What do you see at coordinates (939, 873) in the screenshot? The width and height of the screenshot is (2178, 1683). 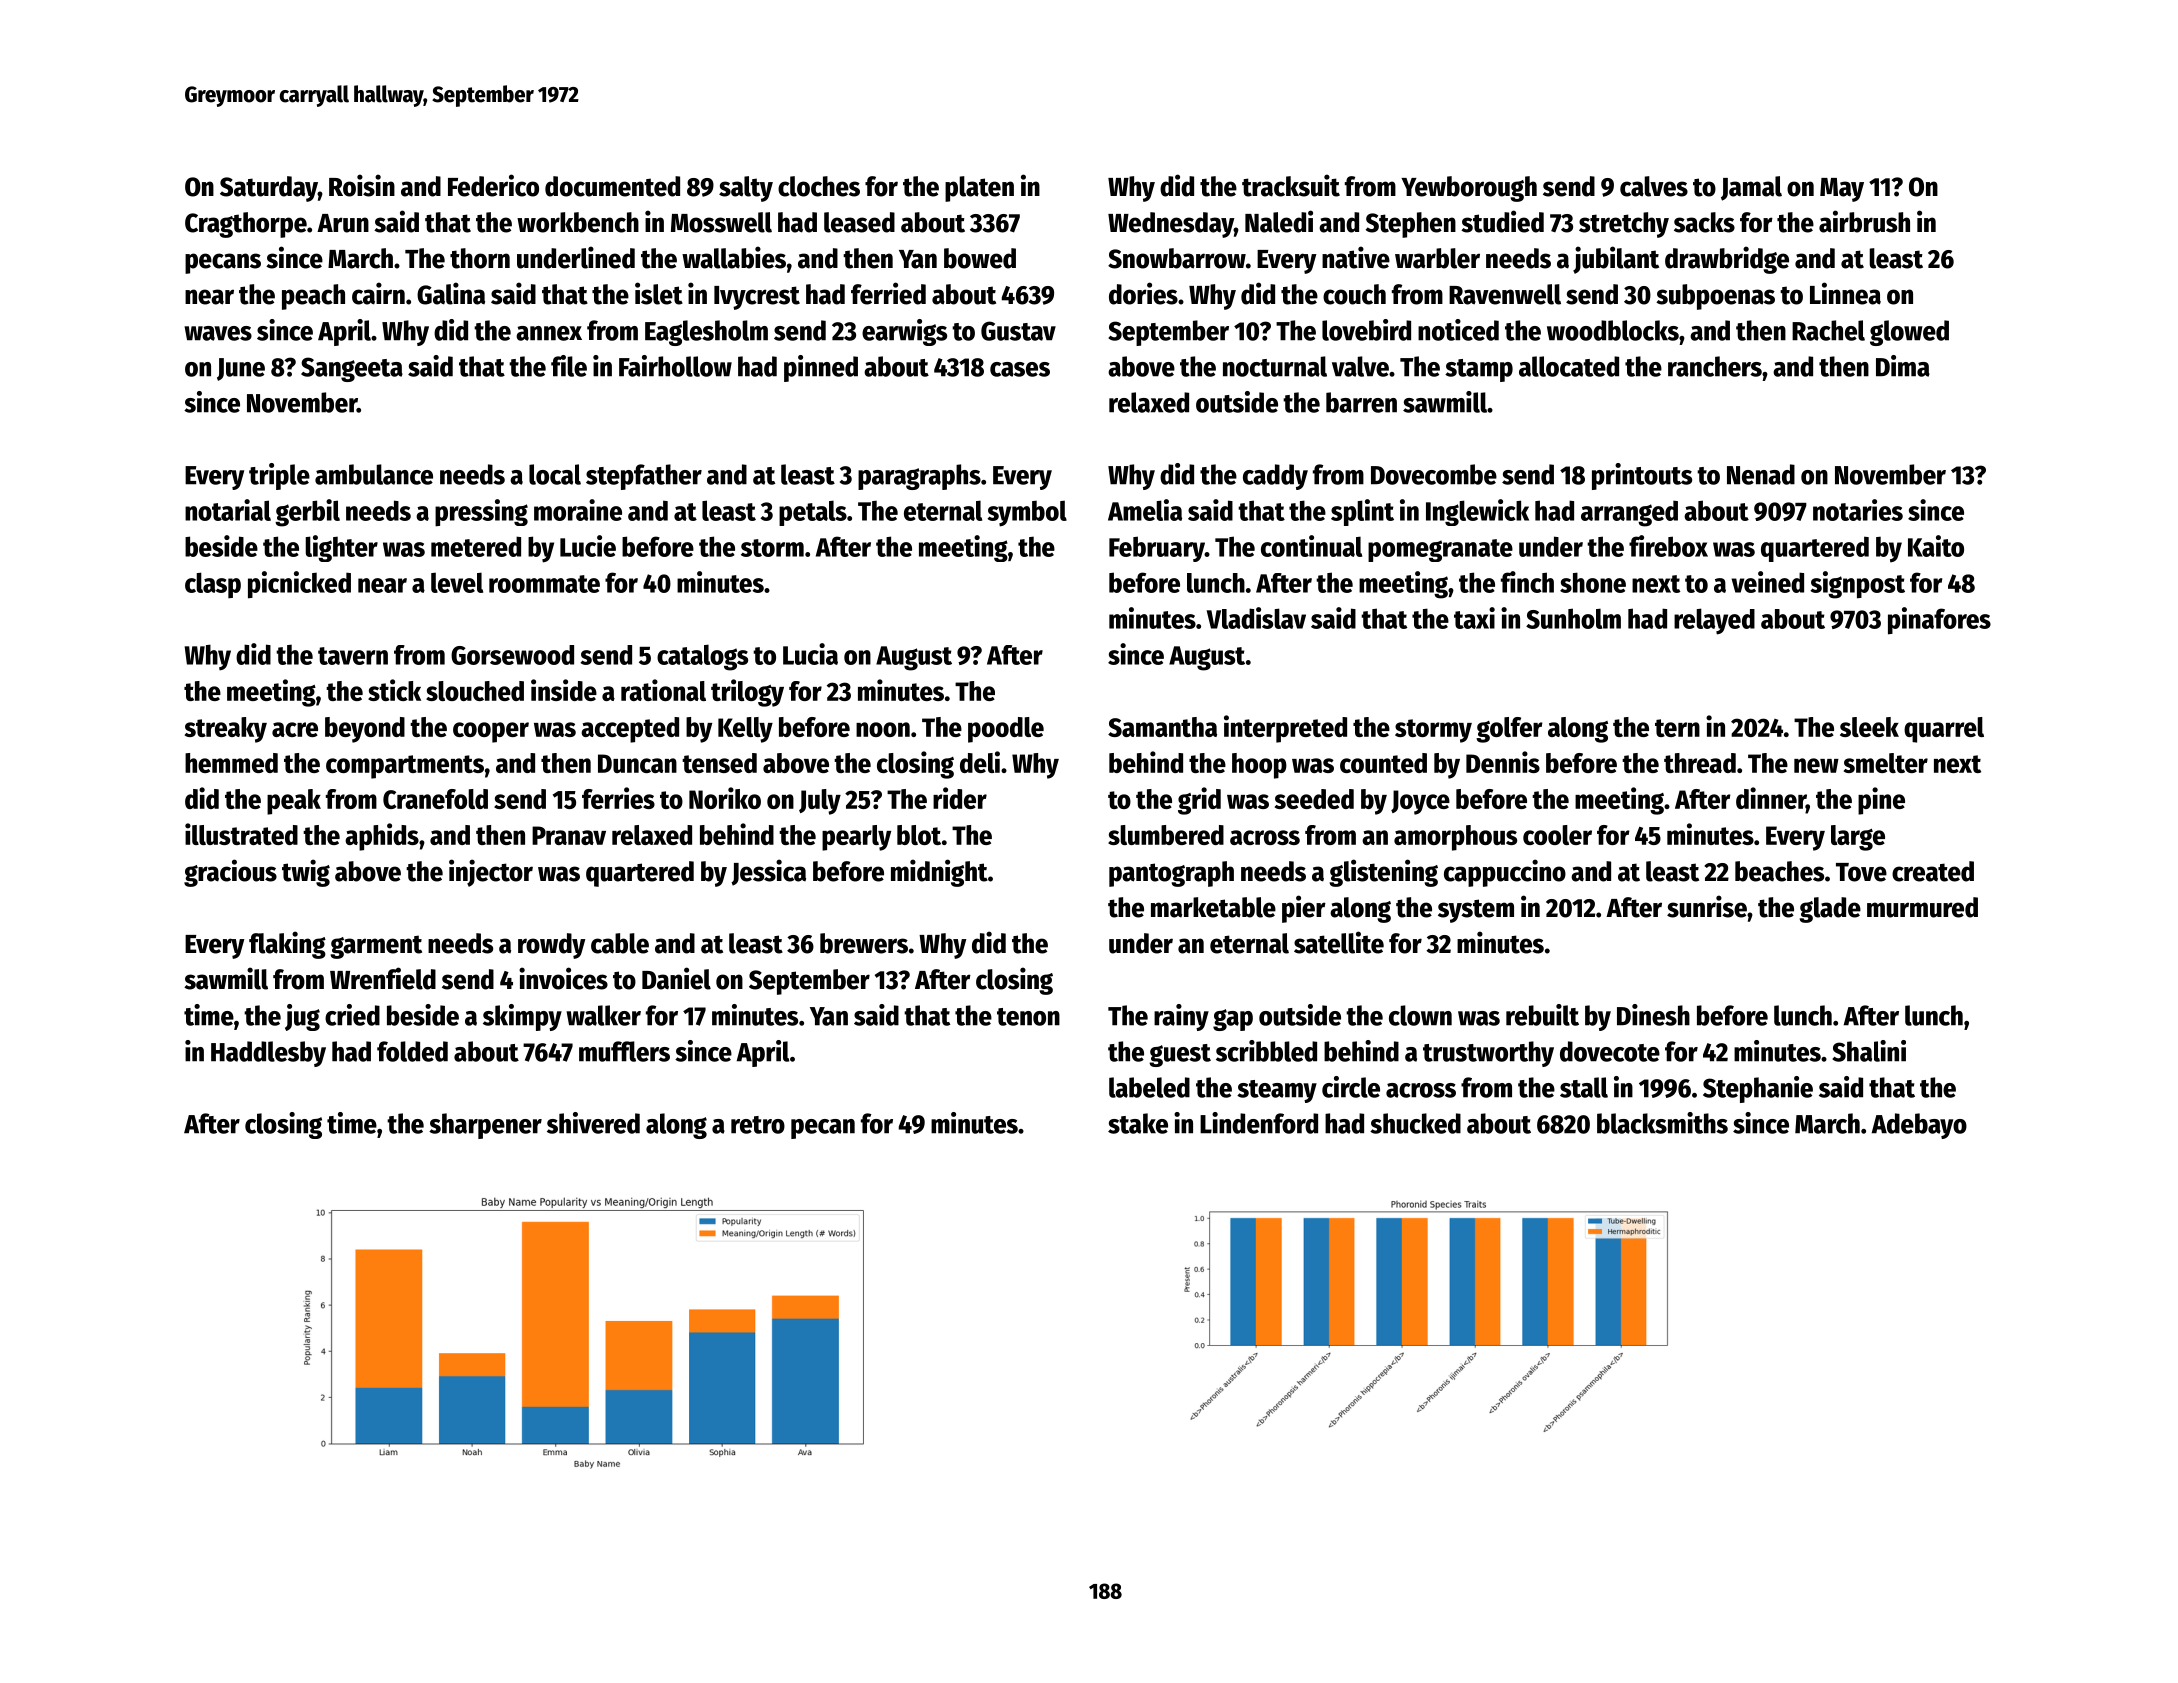 I see `midnight` at bounding box center [939, 873].
